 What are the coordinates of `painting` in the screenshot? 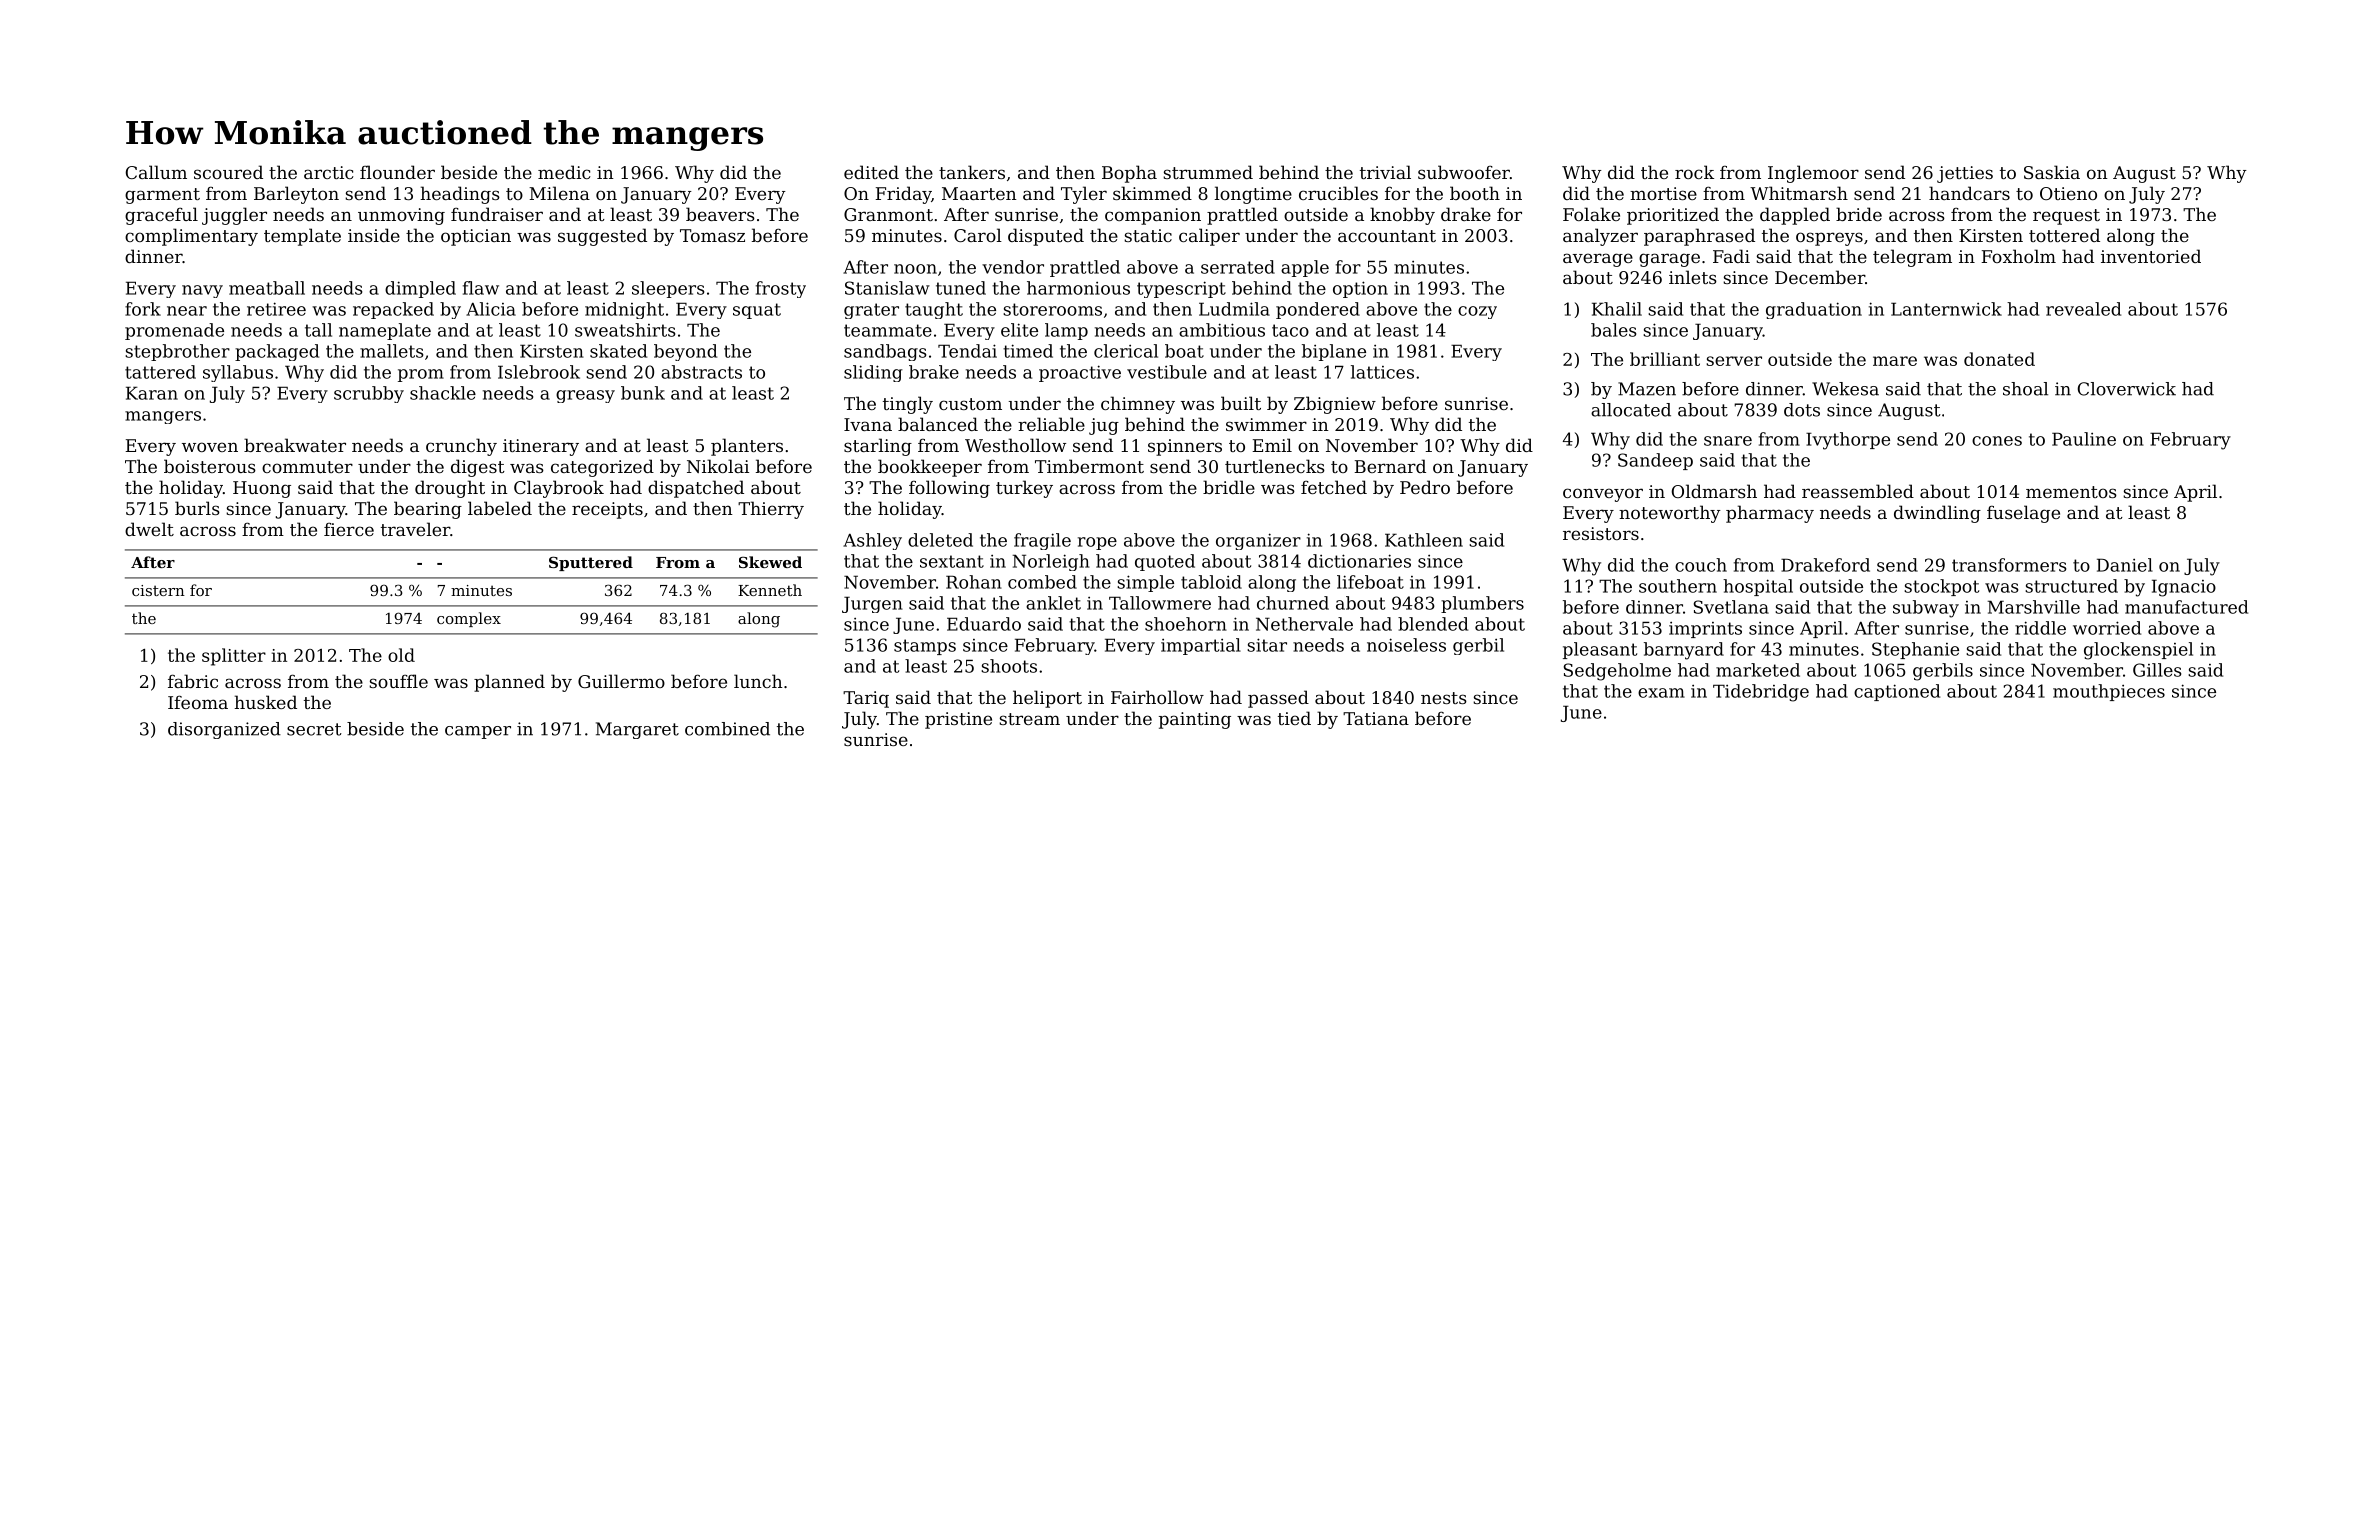 It's located at (1195, 720).
